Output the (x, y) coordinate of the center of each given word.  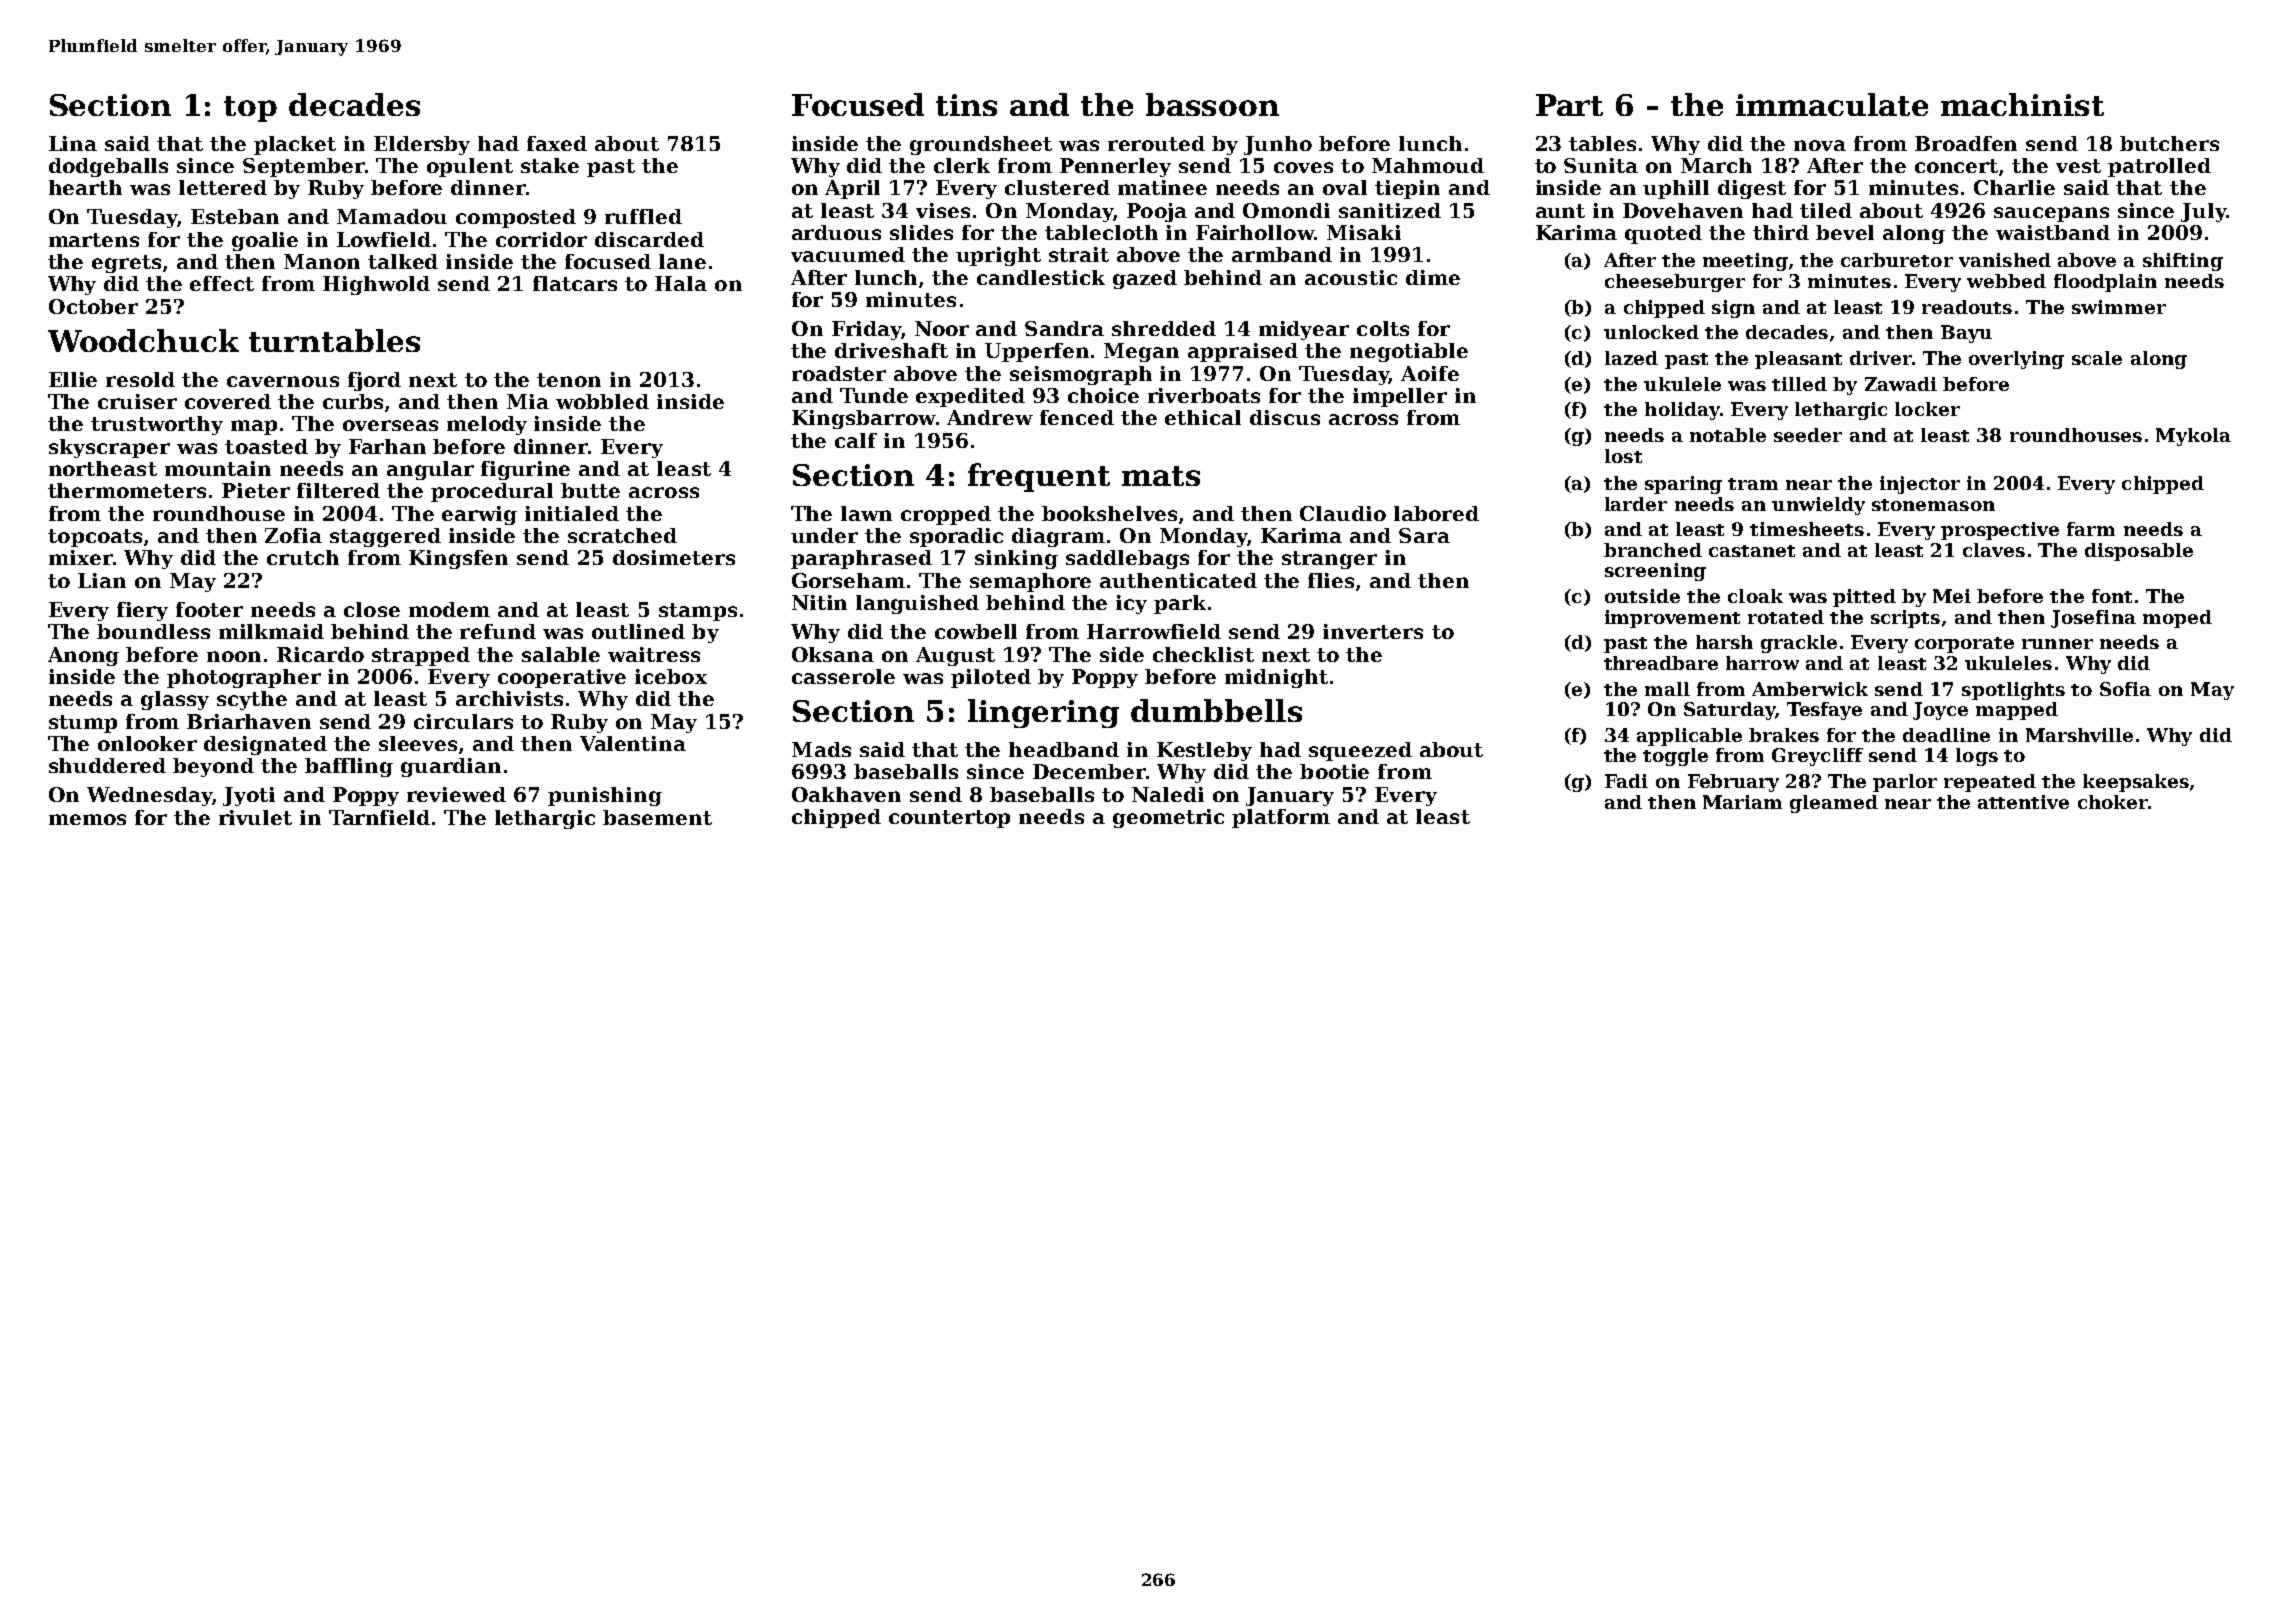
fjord (374, 381)
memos (87, 819)
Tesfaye (1824, 711)
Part (1569, 105)
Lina (73, 143)
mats (1161, 476)
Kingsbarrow (864, 419)
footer (209, 609)
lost (1623, 456)
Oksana (833, 654)
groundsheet (981, 145)
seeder (1808, 435)
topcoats (95, 538)
